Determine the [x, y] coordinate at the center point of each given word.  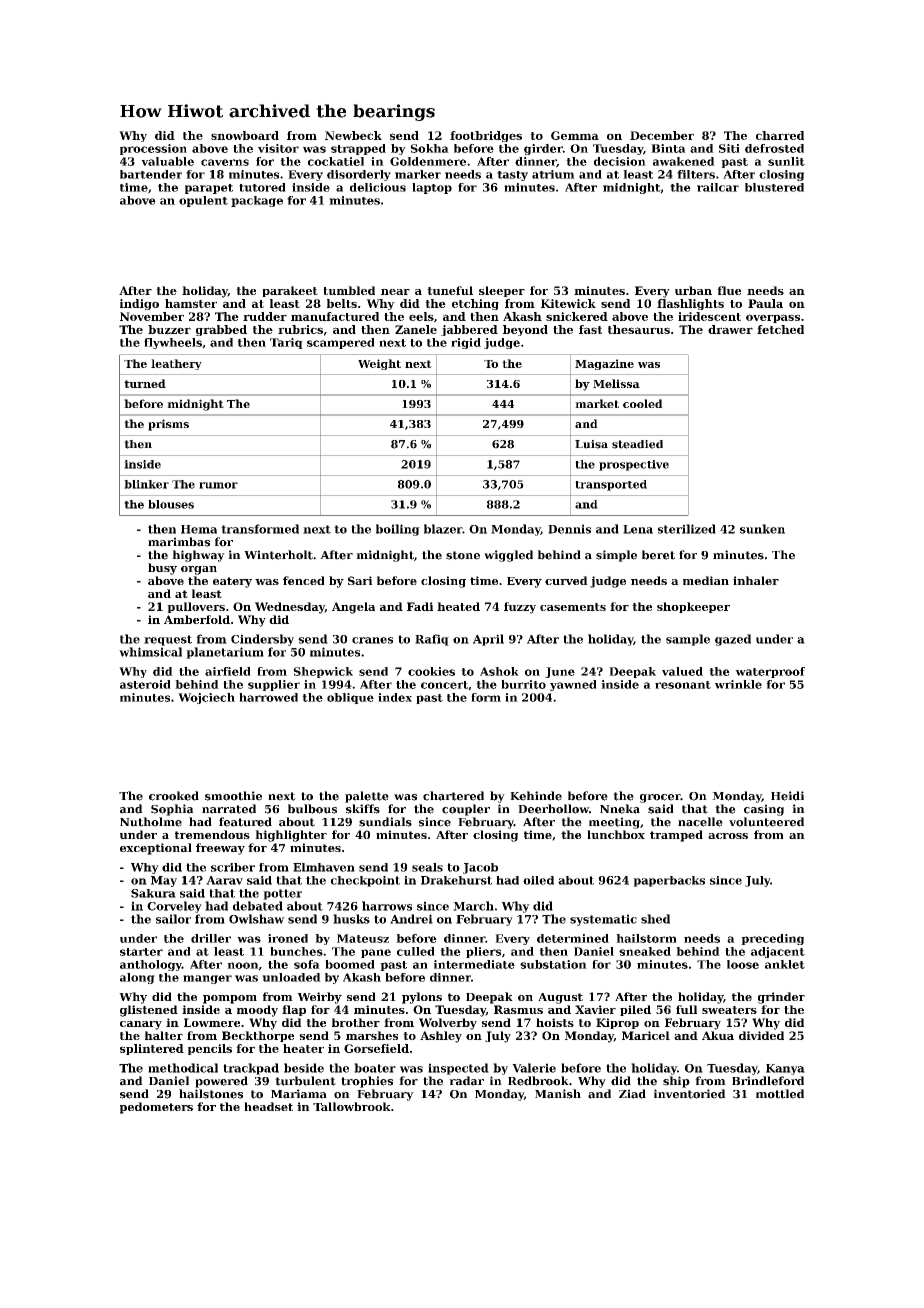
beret [658, 555]
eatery [232, 582]
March [473, 906]
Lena [638, 529]
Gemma [575, 135]
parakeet [290, 291]
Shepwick [323, 672]
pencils [210, 1049]
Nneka [620, 809]
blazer [443, 529]
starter [141, 952]
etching [475, 304]
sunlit [786, 161]
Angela [353, 608]
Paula [765, 303]
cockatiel [336, 161]
